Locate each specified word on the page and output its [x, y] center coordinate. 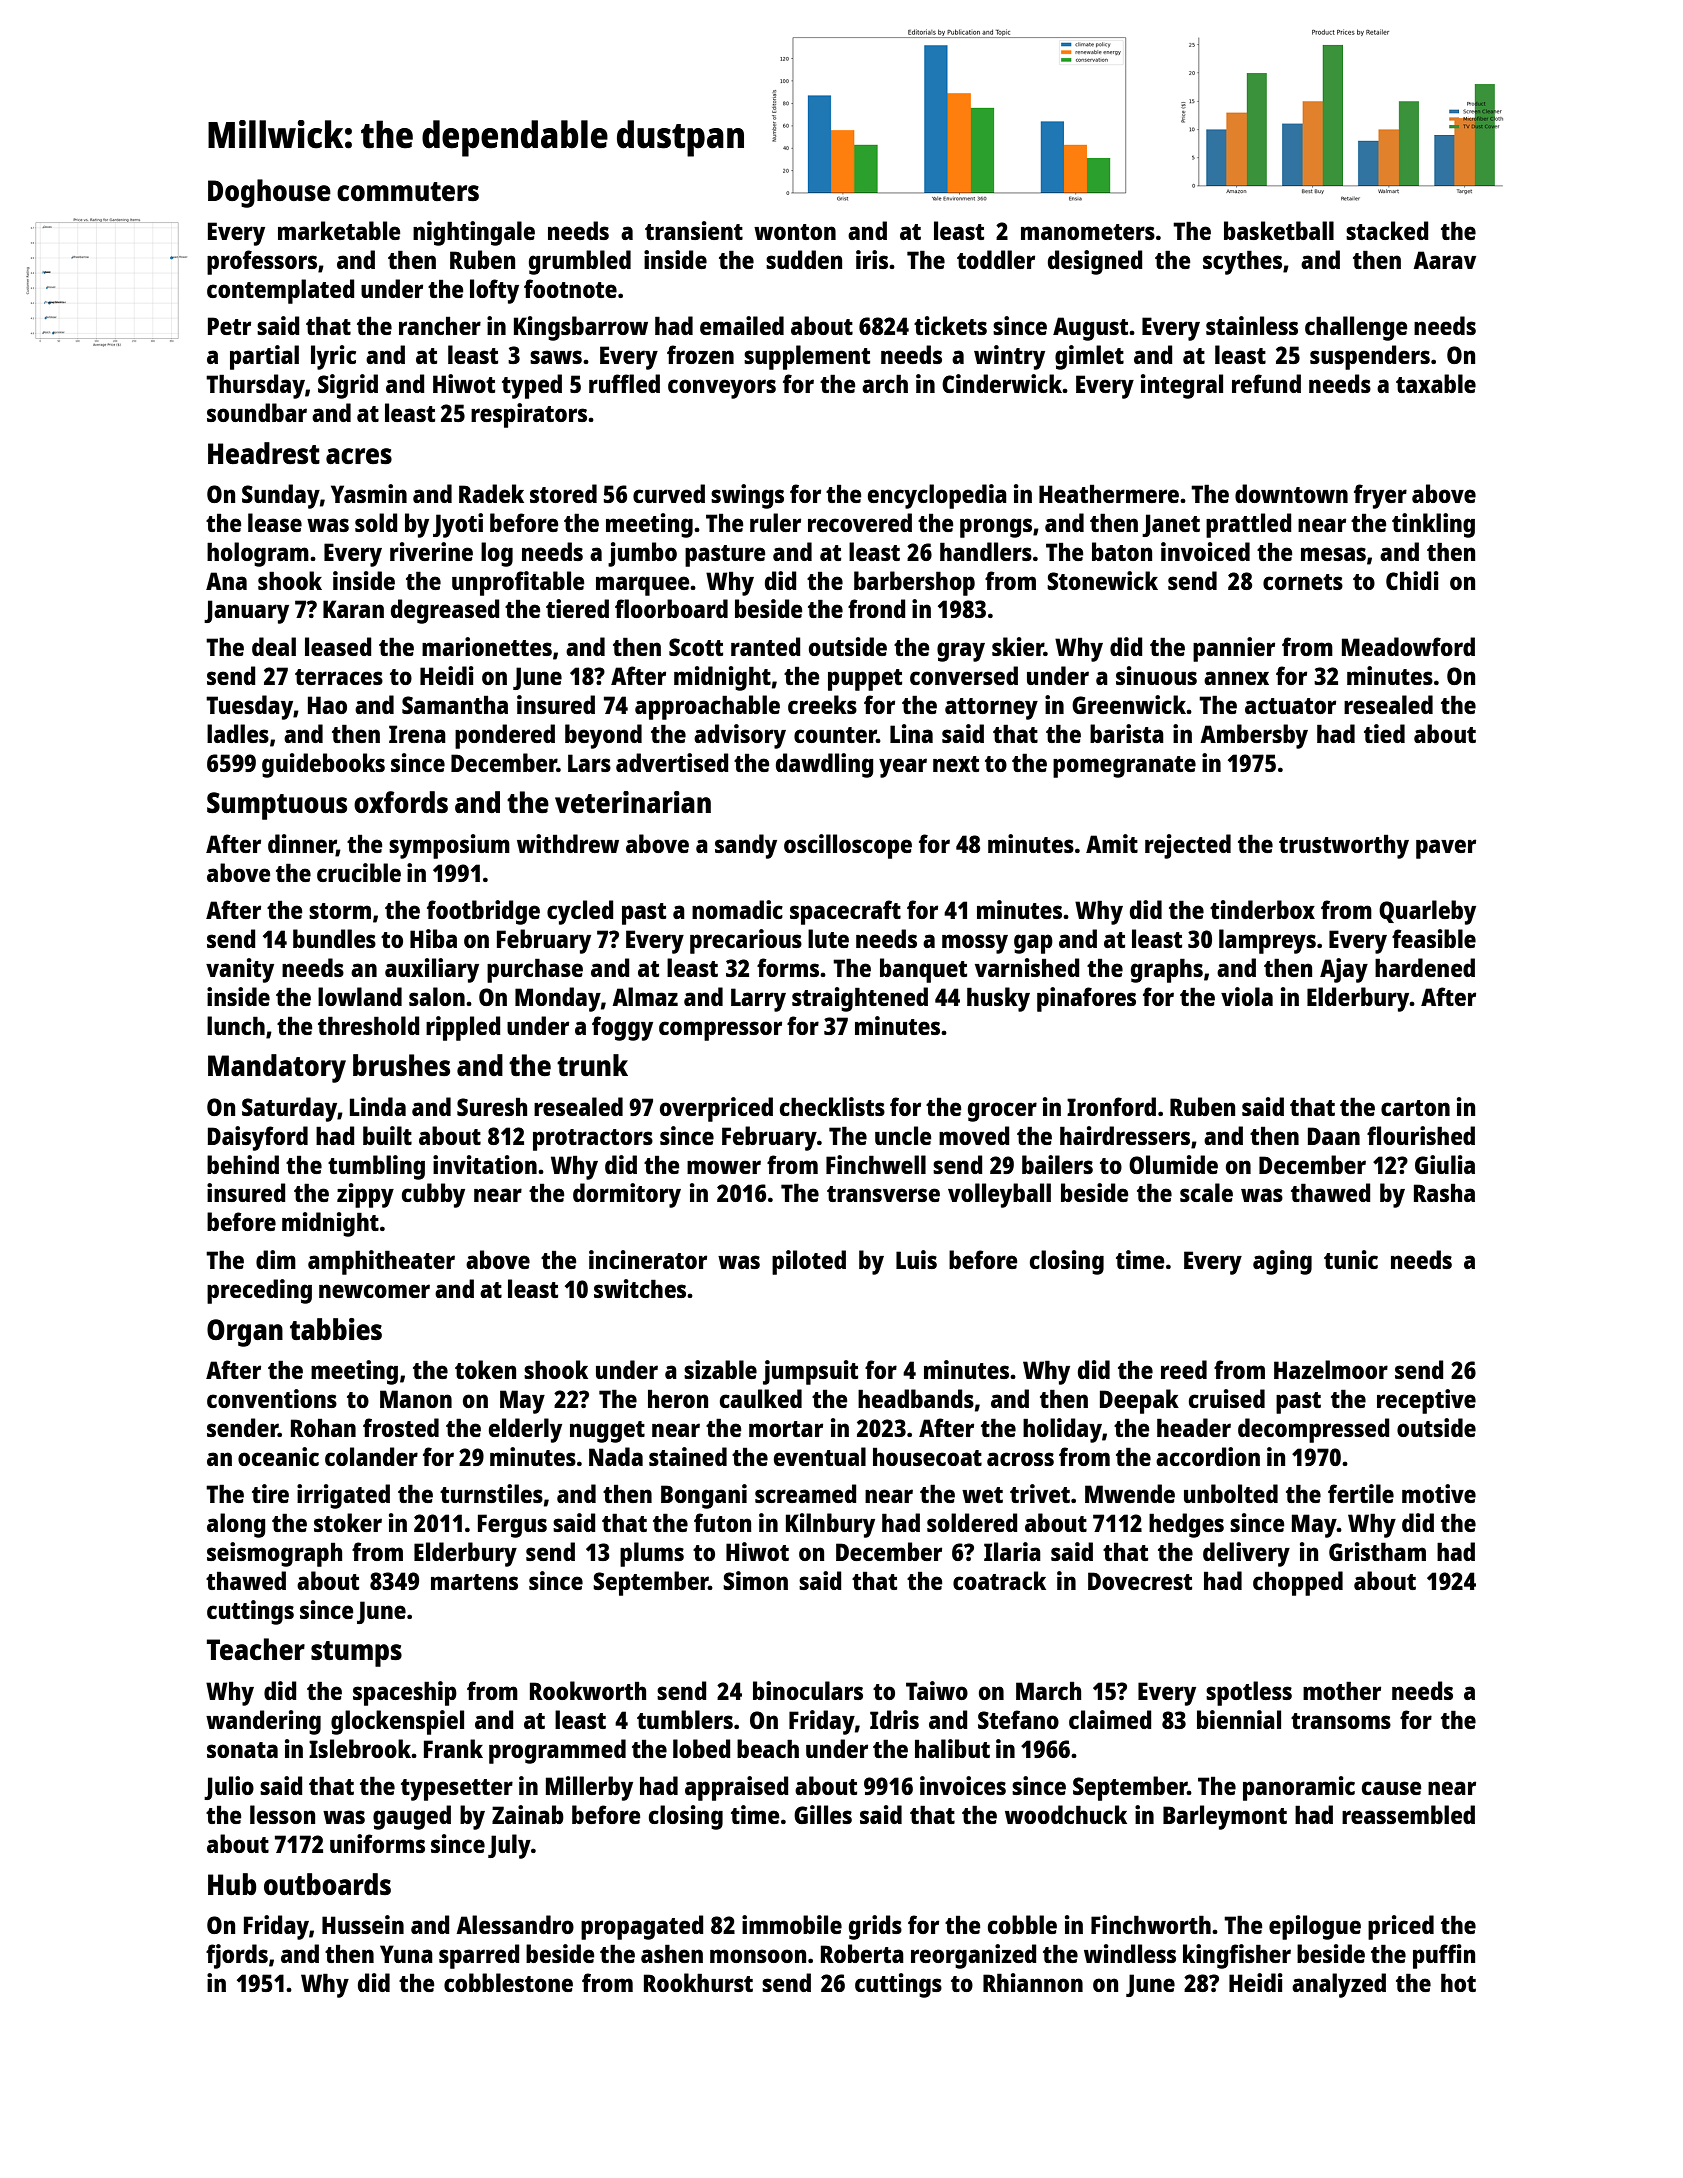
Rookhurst [698, 1982]
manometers [1088, 232]
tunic [1351, 1259]
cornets [1303, 582]
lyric [333, 357]
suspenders [1370, 357]
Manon [416, 1399]
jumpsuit [810, 1372]
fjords [237, 1956]
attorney [991, 709]
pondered [505, 736]
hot [1458, 1982]
